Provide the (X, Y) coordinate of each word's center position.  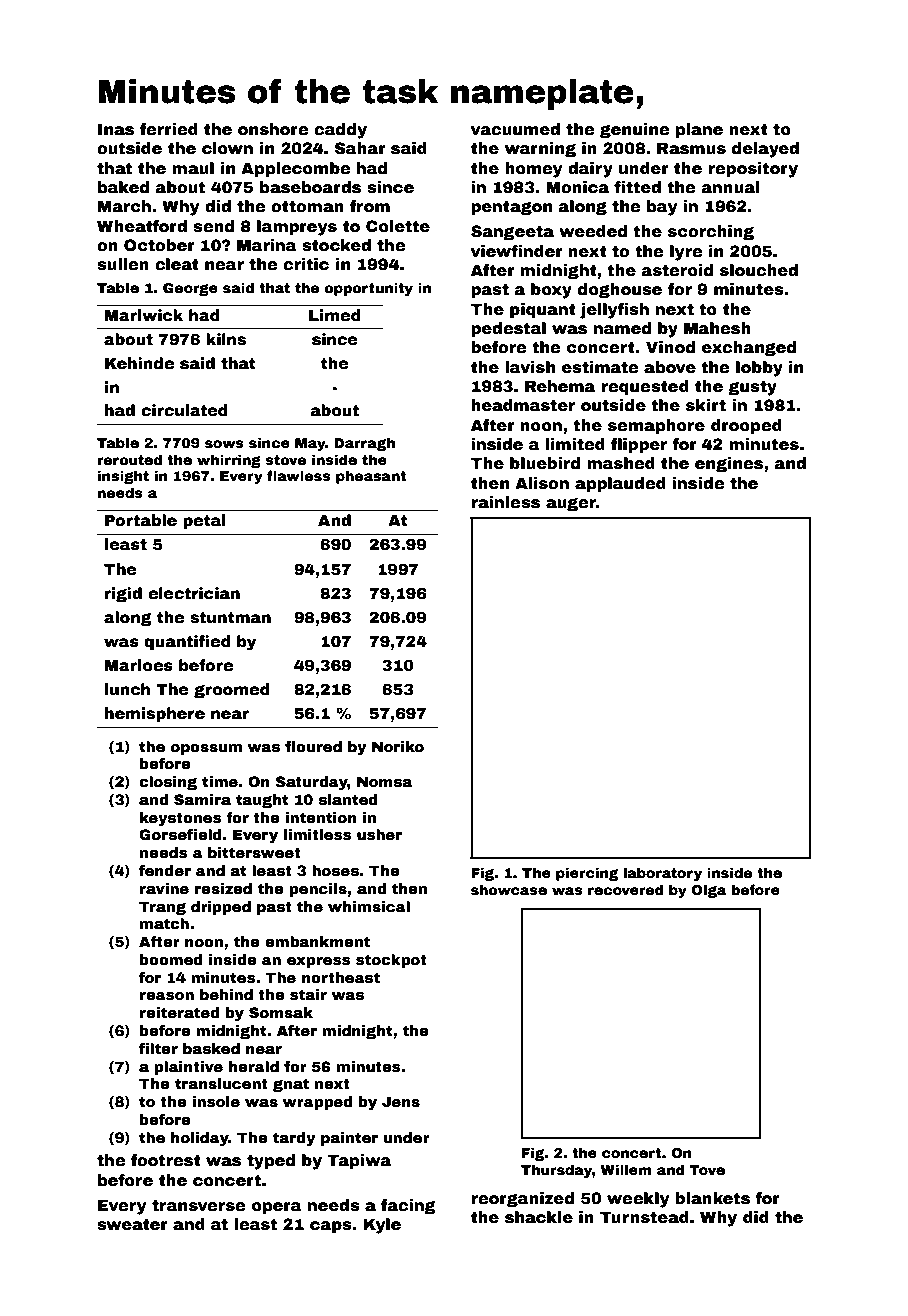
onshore (273, 129)
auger (571, 505)
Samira (202, 799)
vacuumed (515, 129)
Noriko (398, 746)
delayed (765, 150)
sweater (132, 1224)
